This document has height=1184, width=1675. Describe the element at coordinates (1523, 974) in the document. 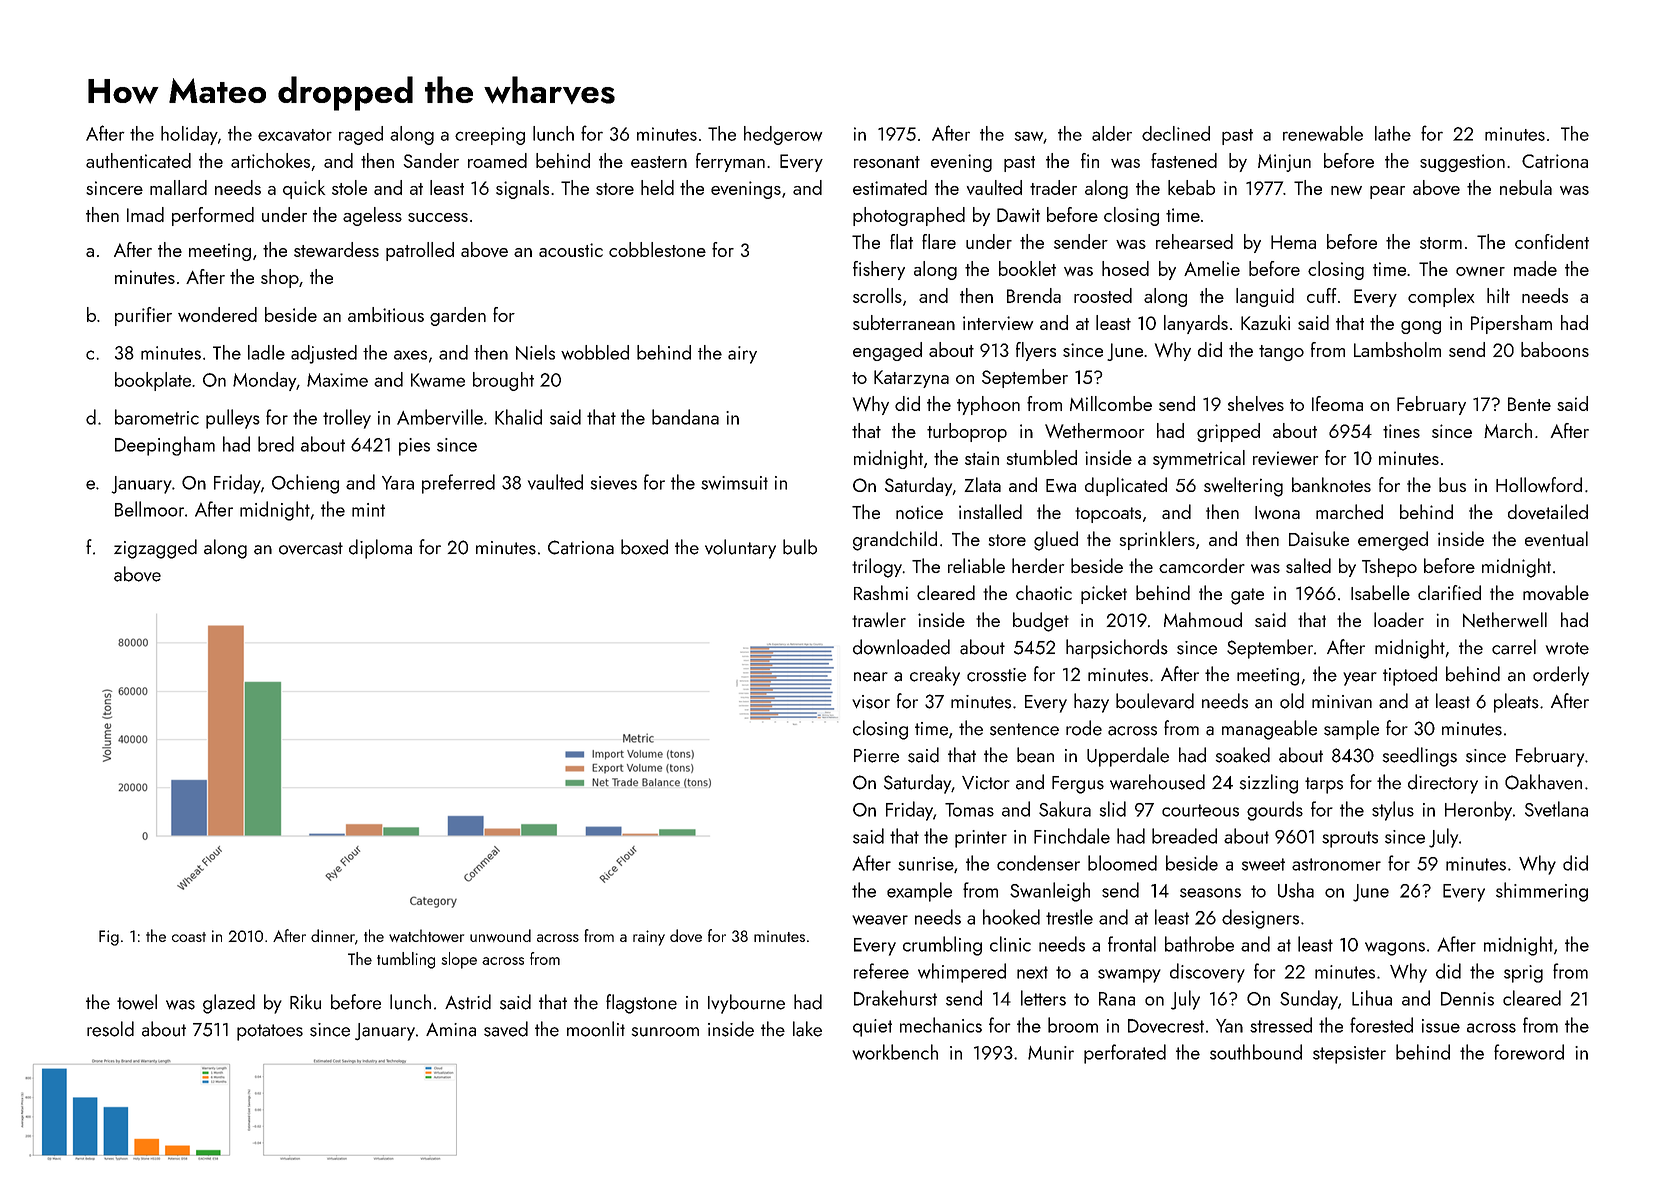

I see `sprig` at that location.
